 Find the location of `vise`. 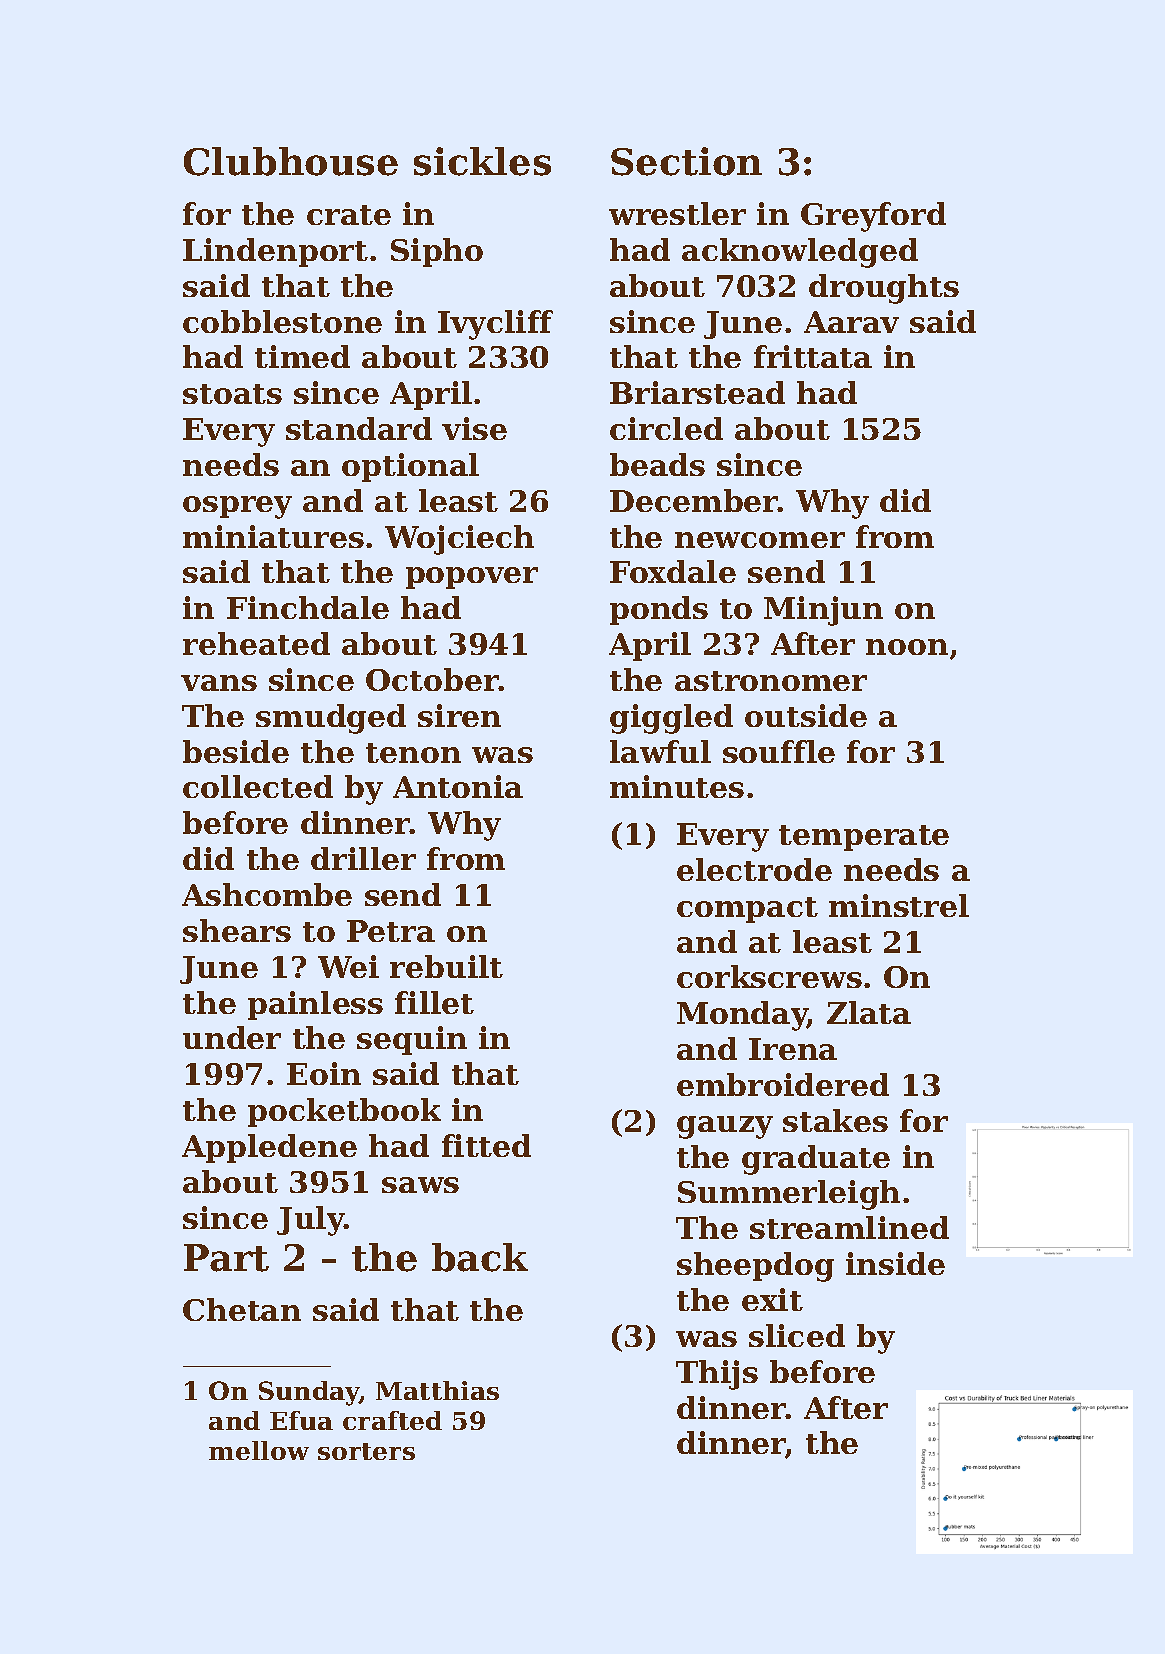

vise is located at coordinates (474, 428).
